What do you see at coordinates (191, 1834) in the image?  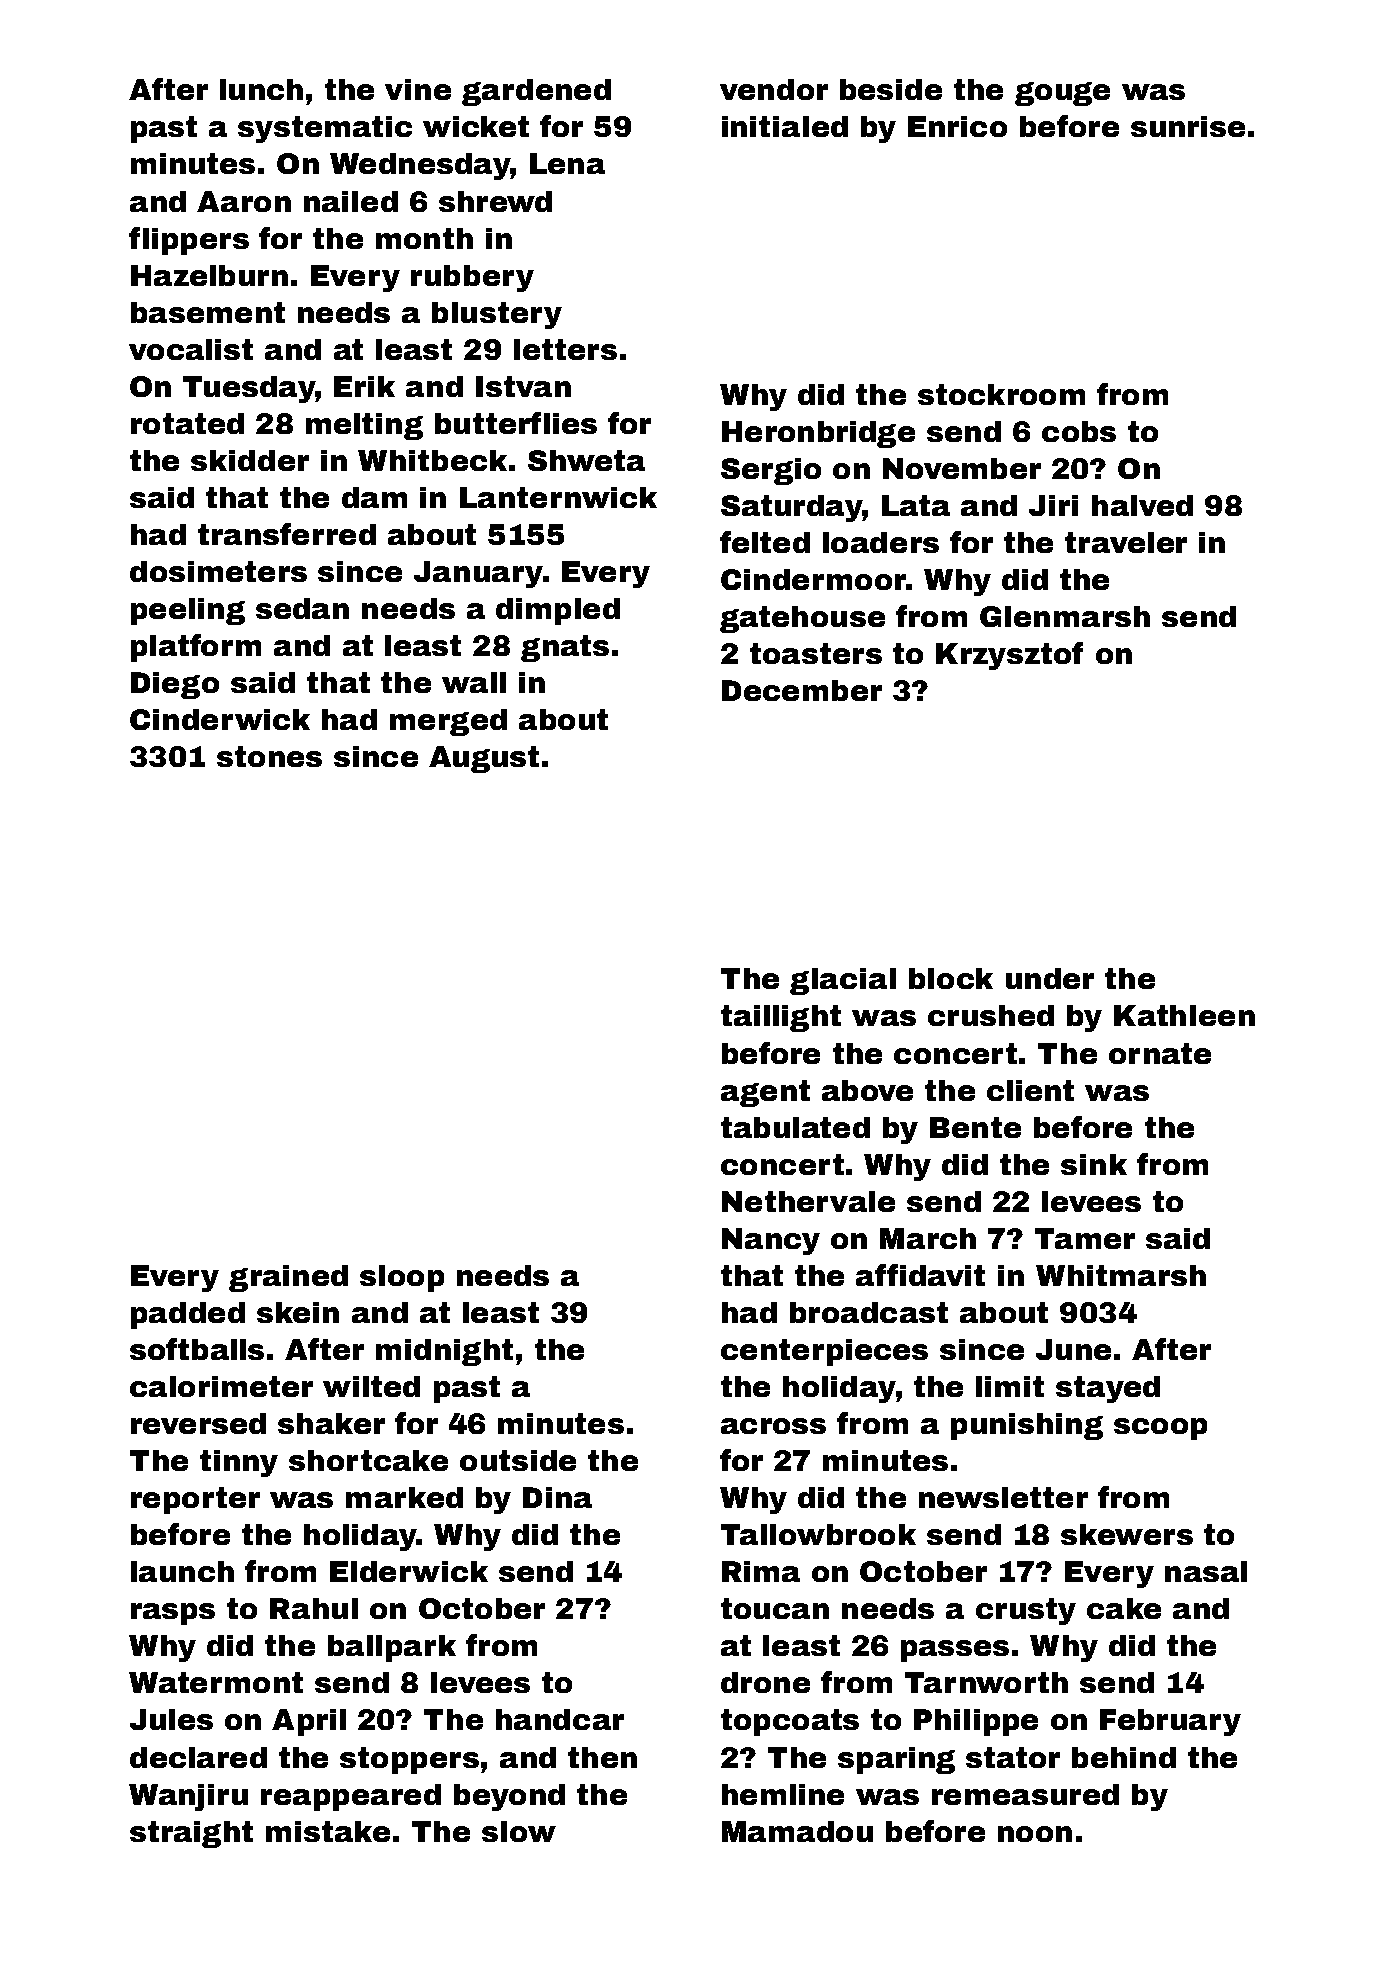 I see `straight` at bounding box center [191, 1834].
